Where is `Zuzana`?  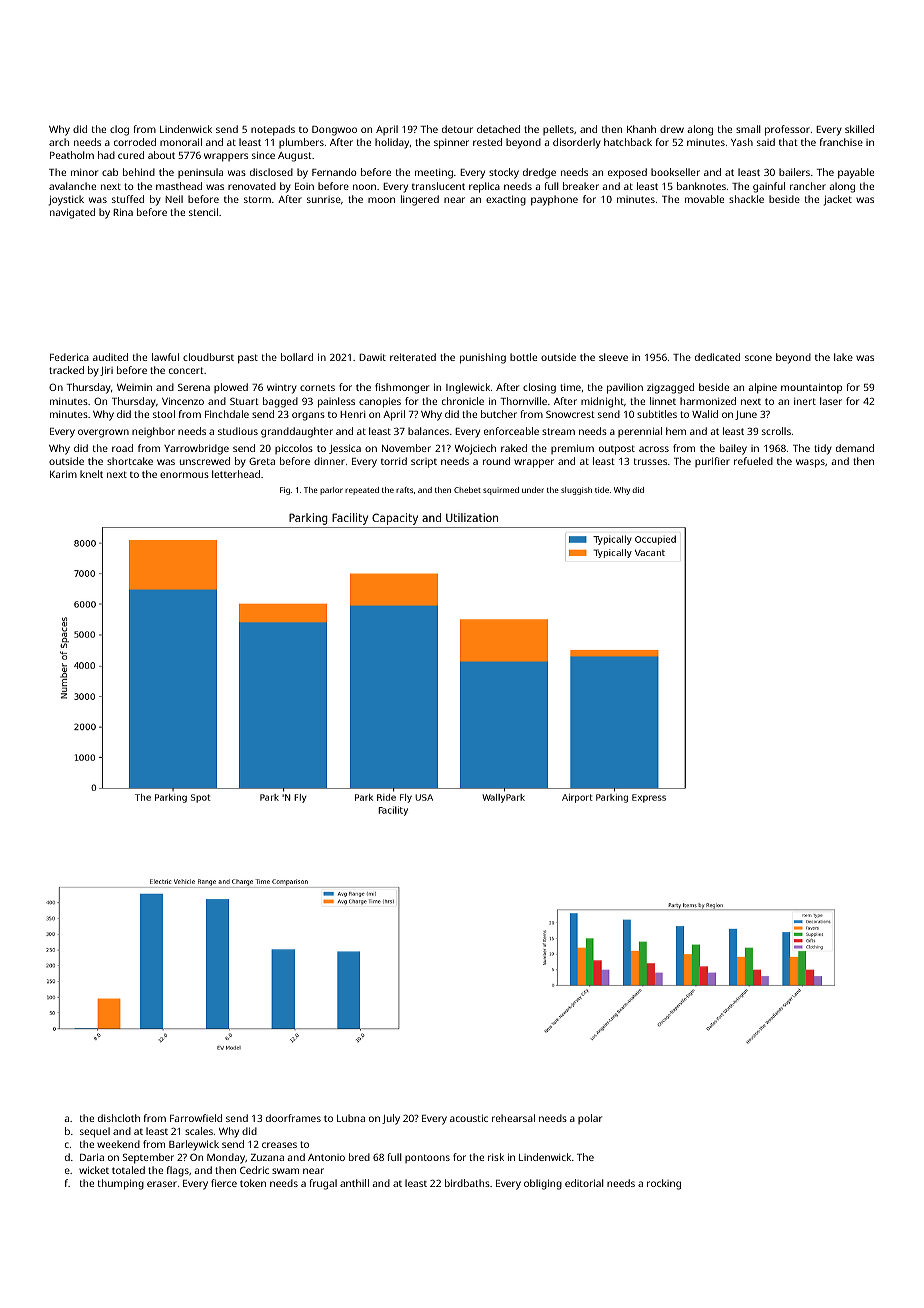 Zuzana is located at coordinates (267, 1157).
